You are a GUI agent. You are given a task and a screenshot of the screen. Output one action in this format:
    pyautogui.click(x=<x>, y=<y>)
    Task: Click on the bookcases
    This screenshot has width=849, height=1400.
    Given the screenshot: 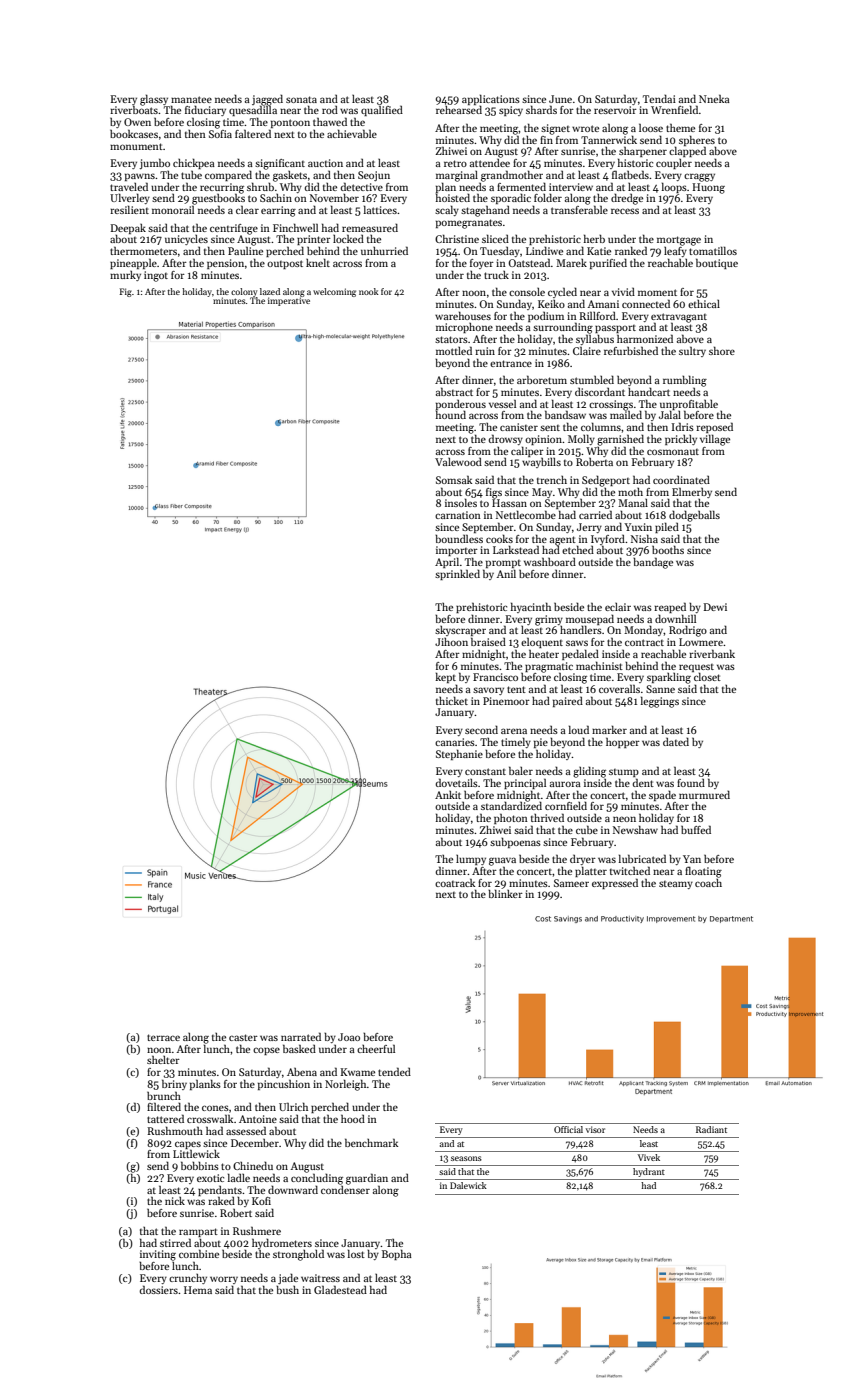 What is the action you would take?
    pyautogui.click(x=134, y=133)
